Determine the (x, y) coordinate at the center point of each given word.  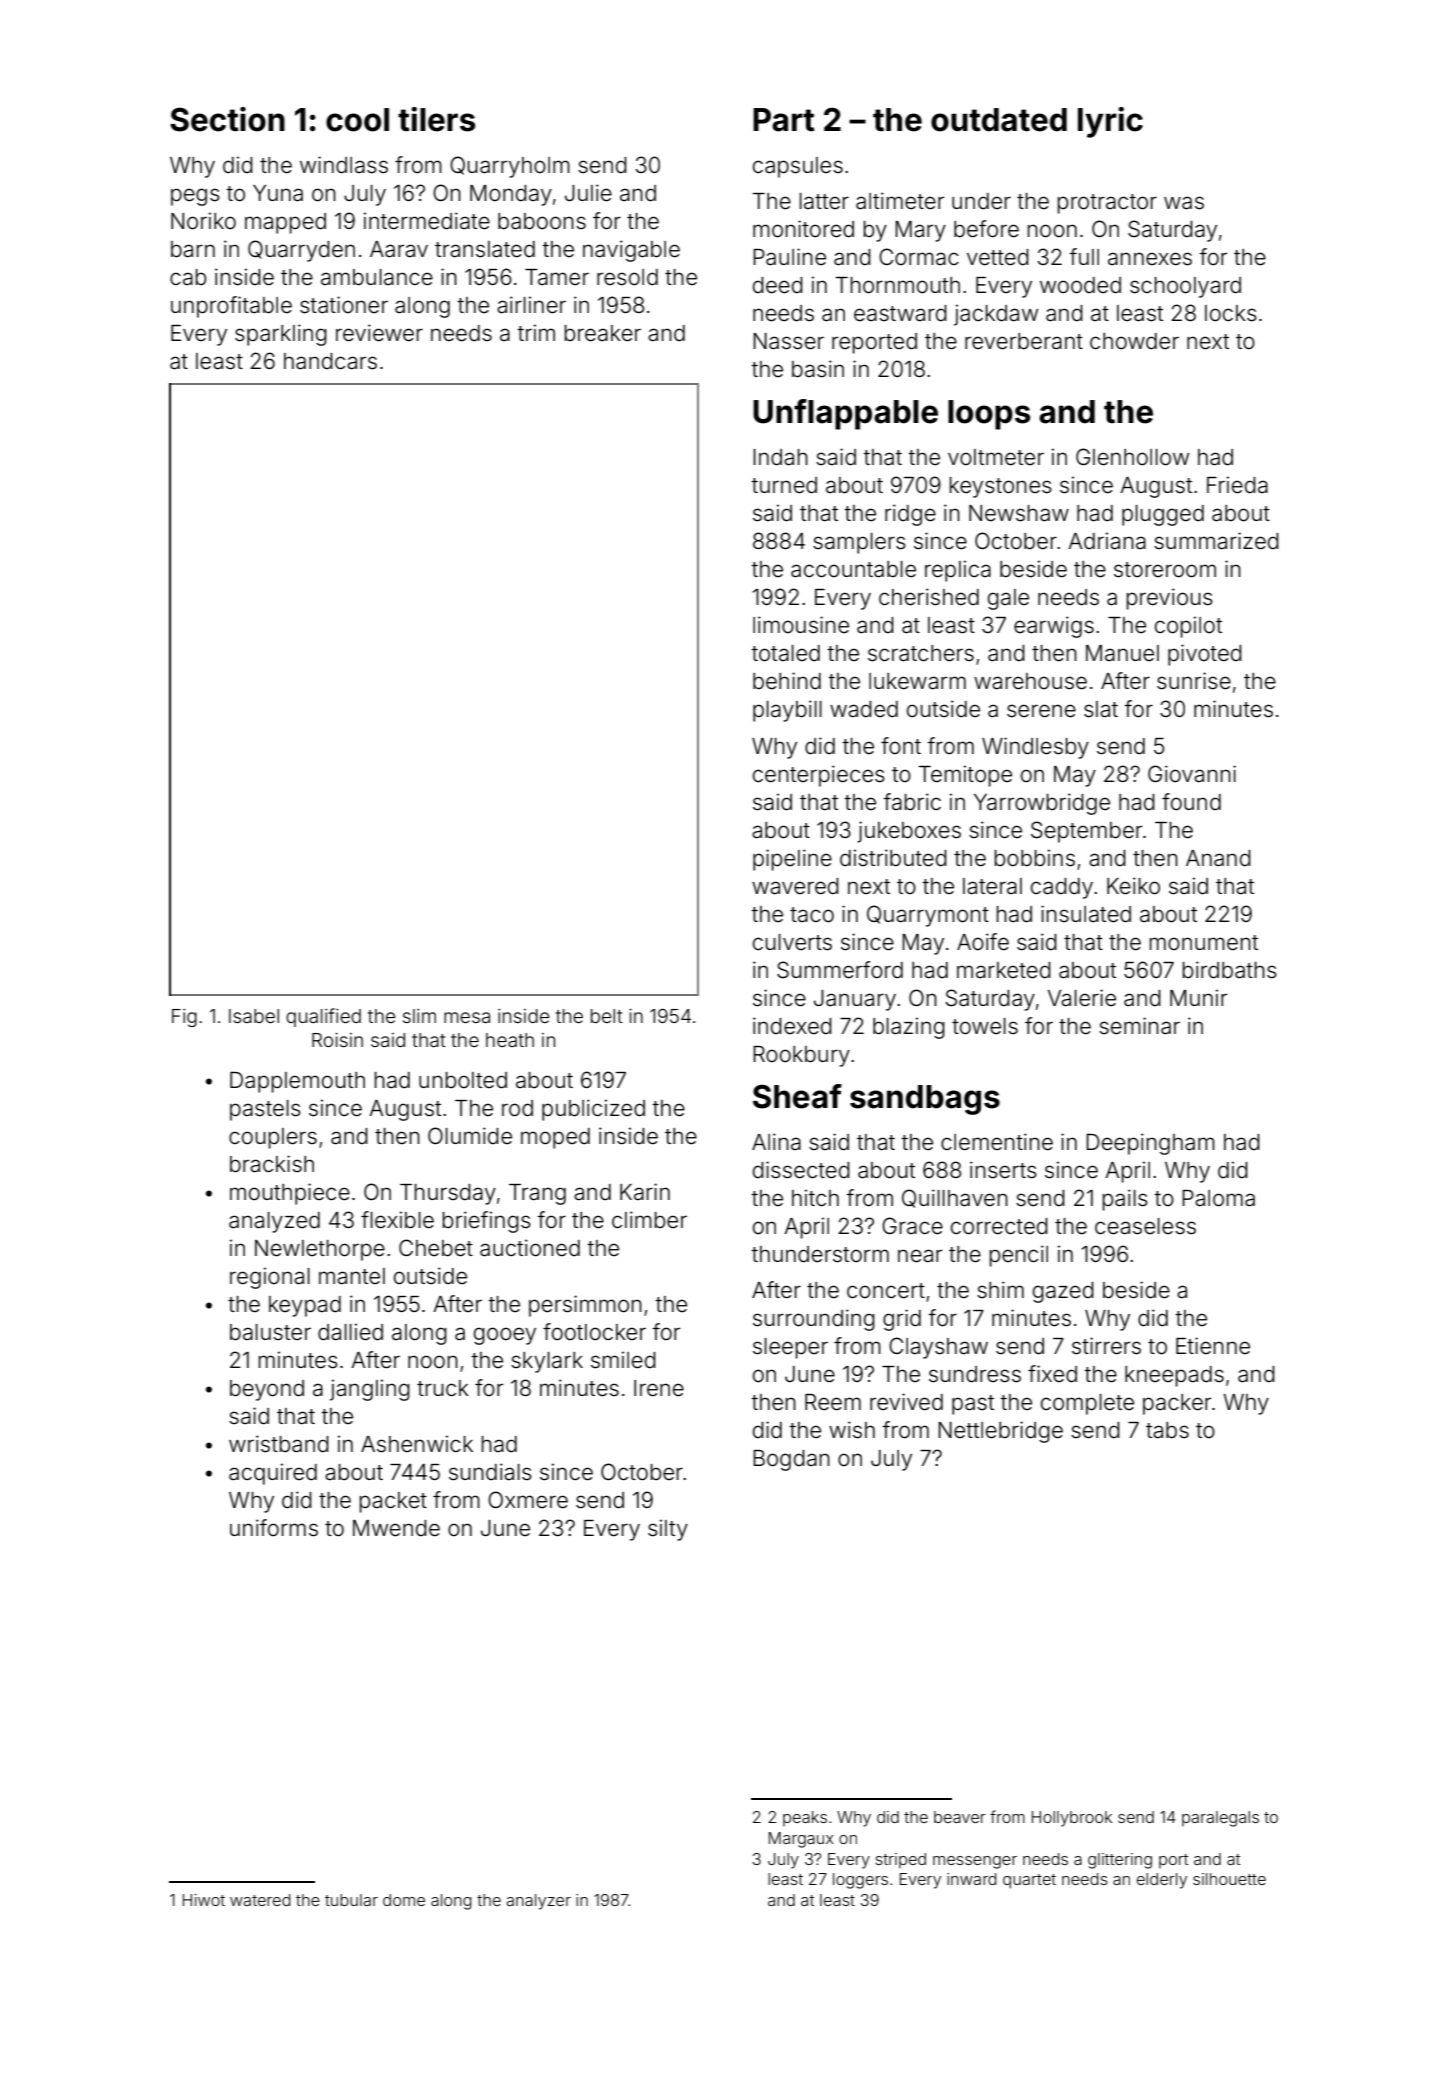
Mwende (396, 1528)
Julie (588, 193)
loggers (860, 1881)
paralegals (1220, 1819)
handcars (330, 361)
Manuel (1122, 653)
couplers (273, 1138)
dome (404, 1900)
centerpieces (819, 776)
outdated (999, 120)
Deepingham (1150, 1144)
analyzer (538, 1902)
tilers (437, 119)
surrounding (814, 1320)
